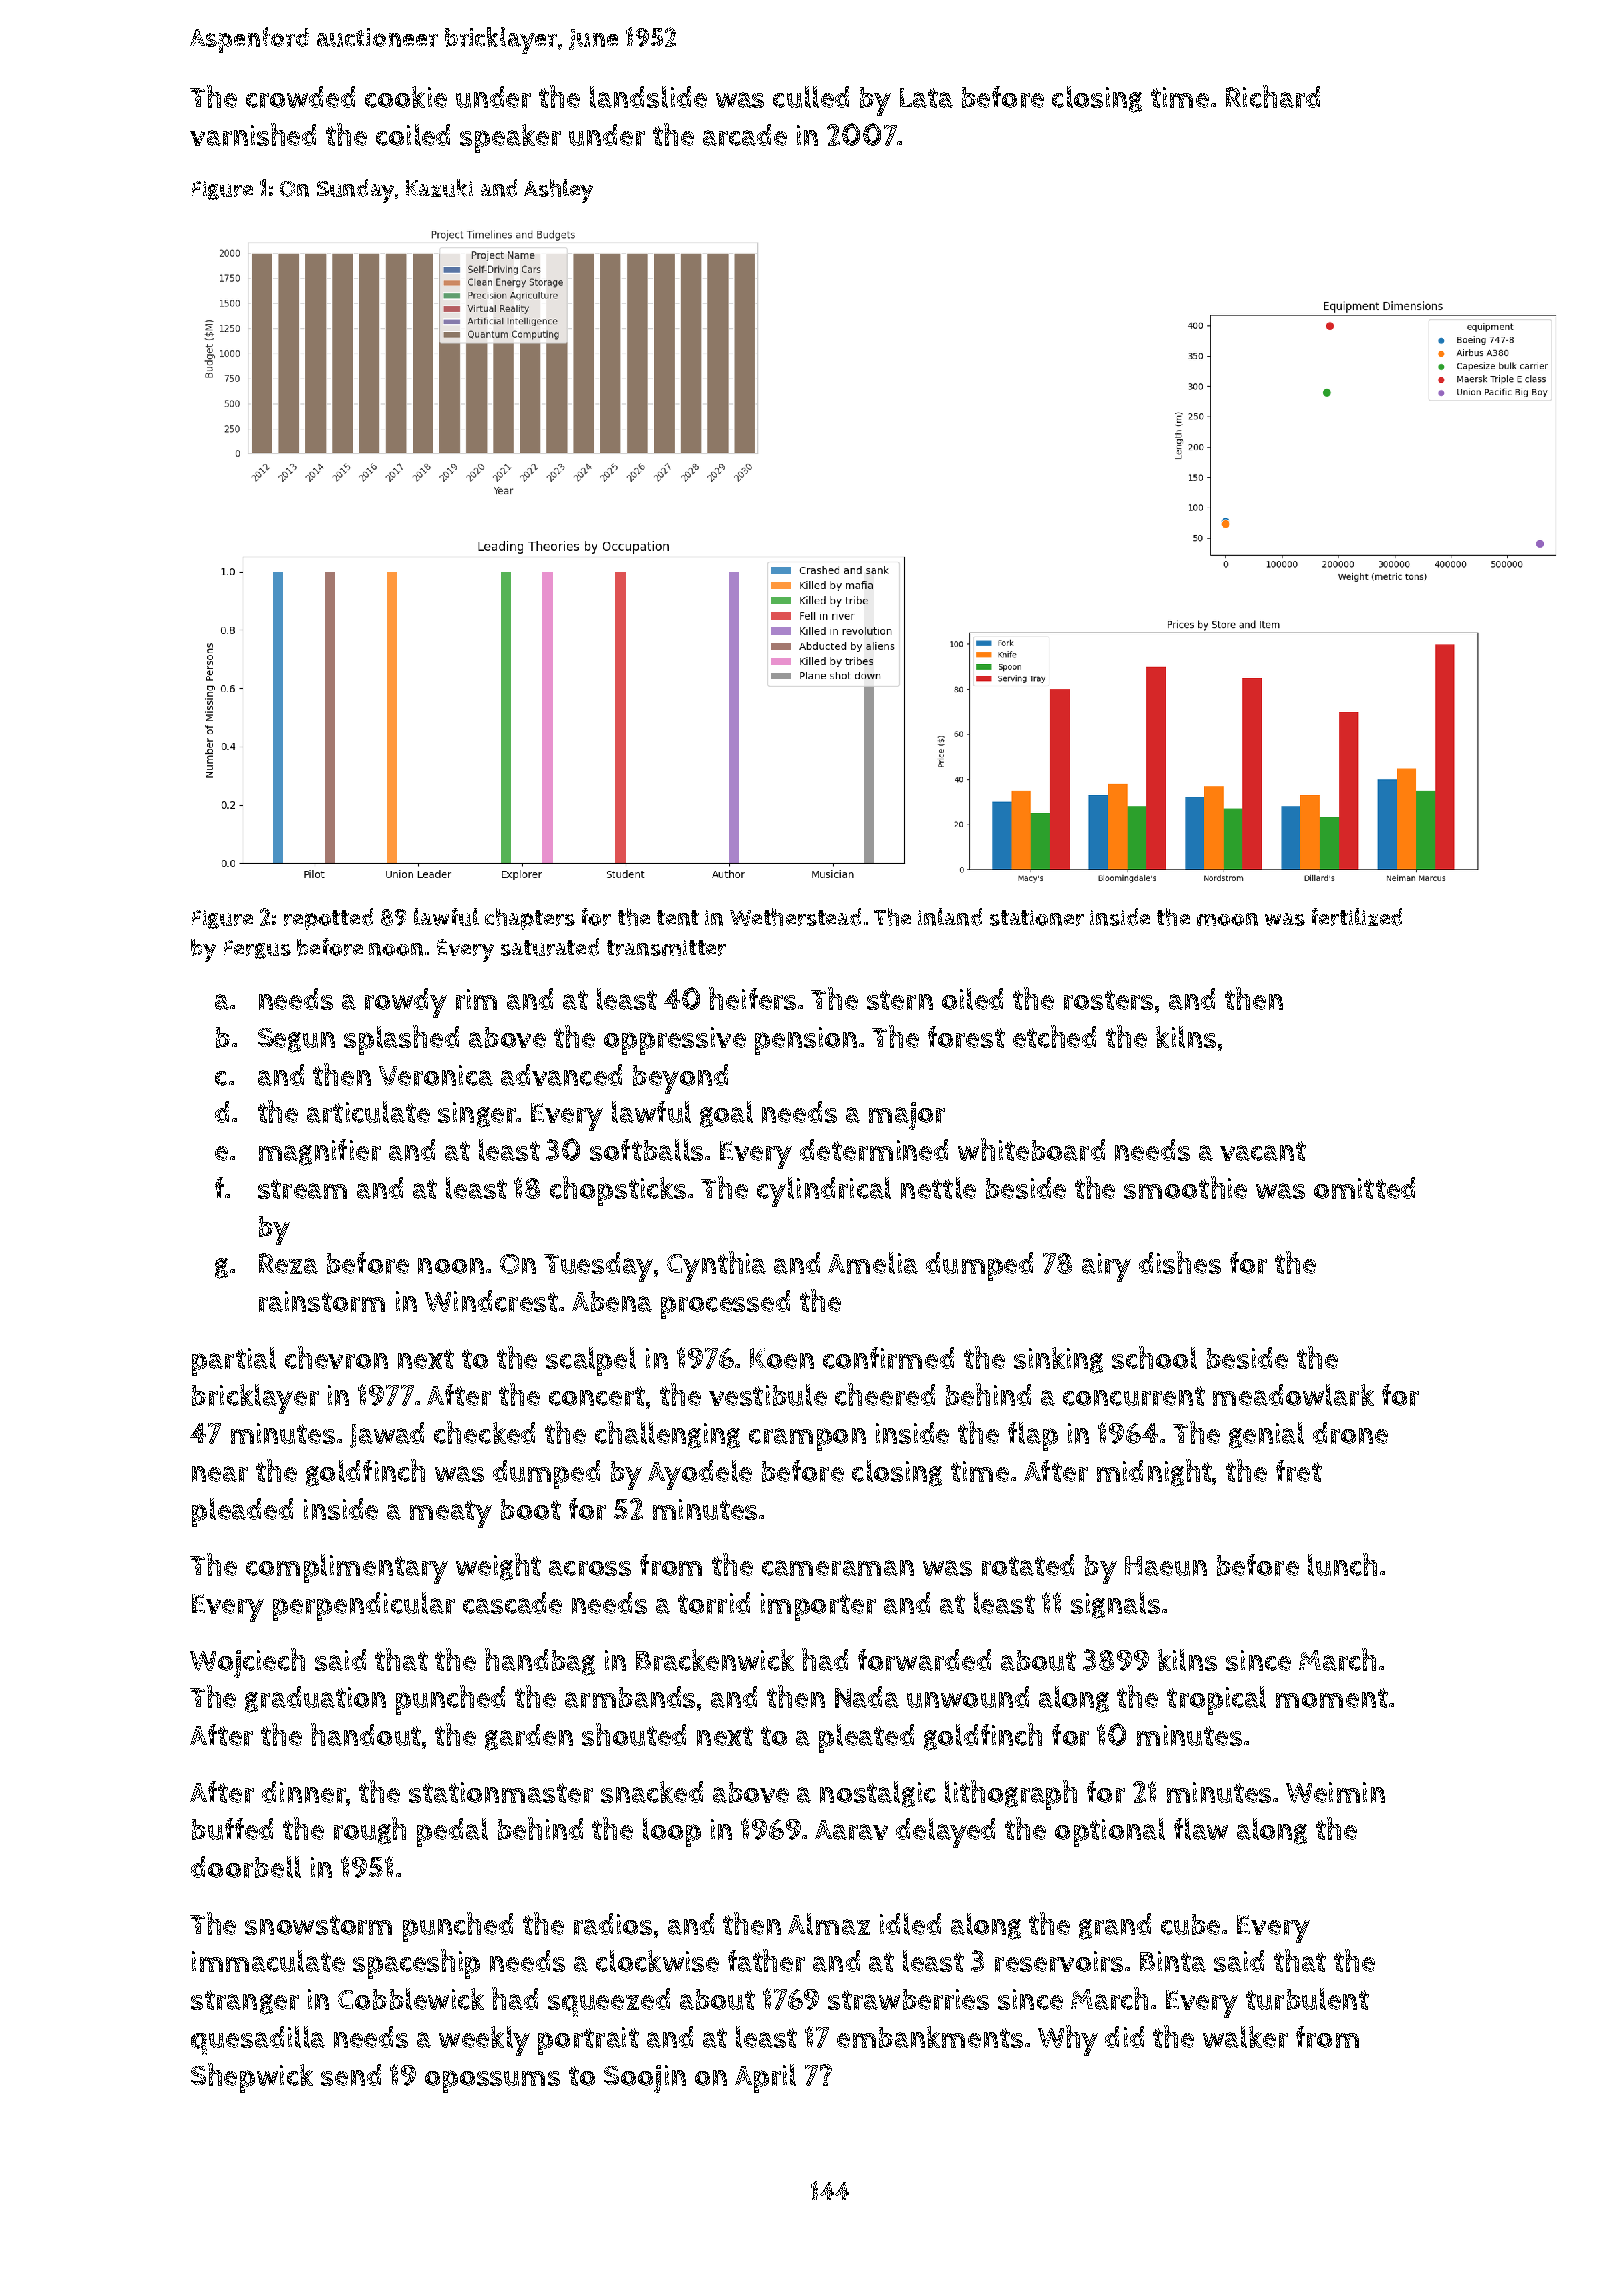 This image has height=2292, width=1620. I want to click on Ashley, so click(558, 191).
